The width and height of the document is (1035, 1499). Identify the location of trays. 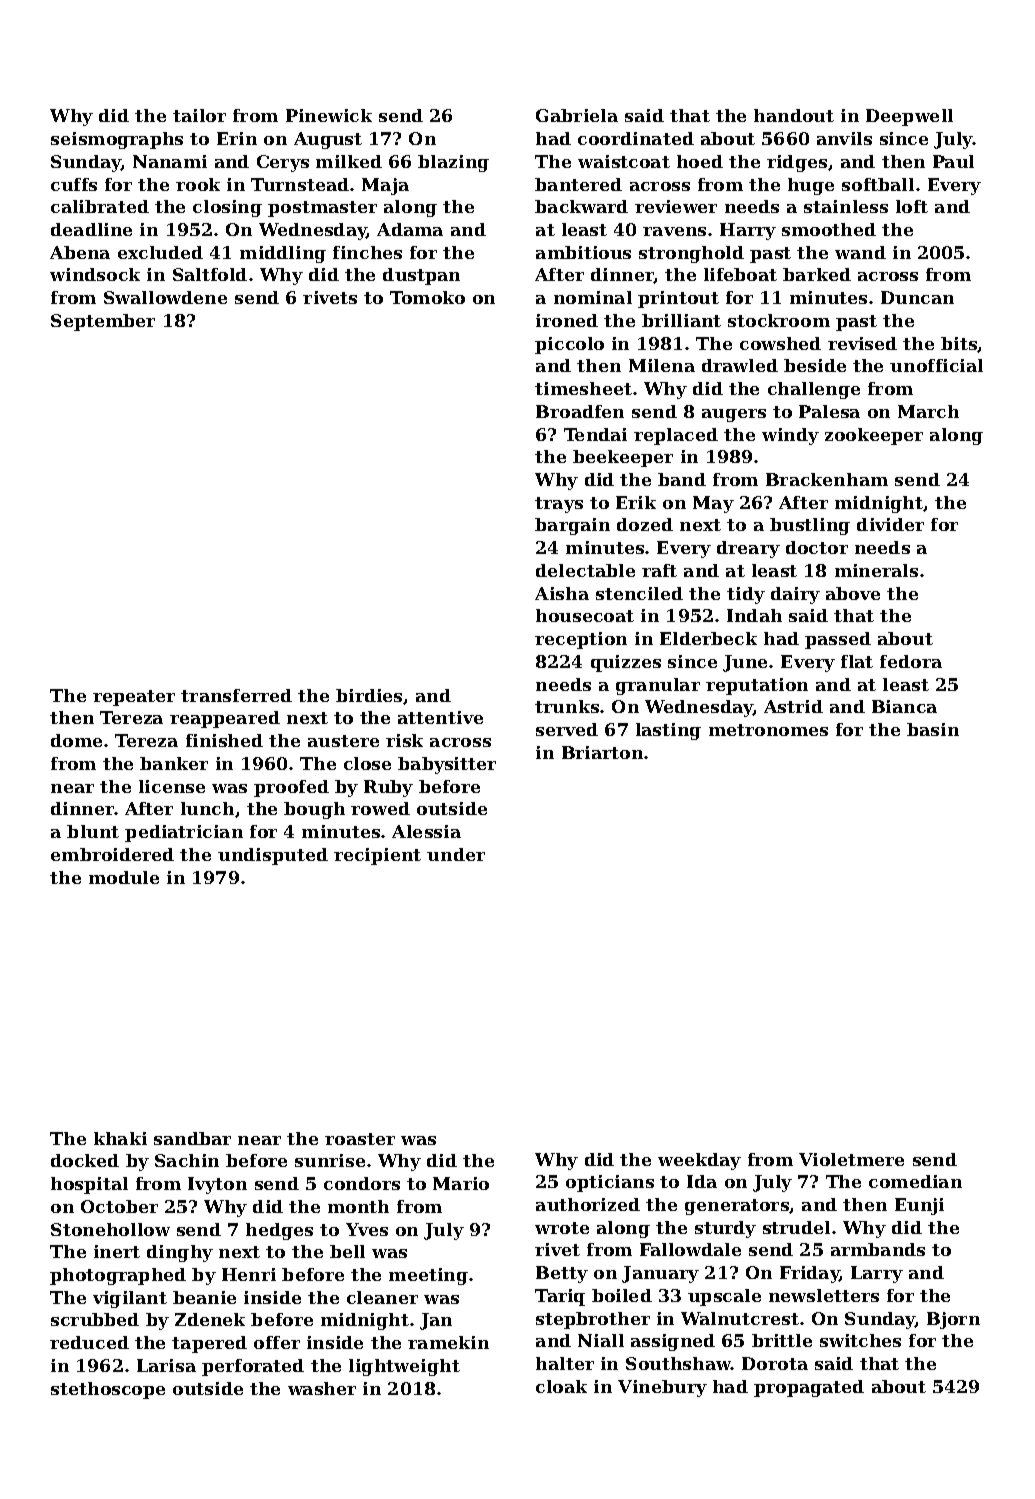
(559, 505).
